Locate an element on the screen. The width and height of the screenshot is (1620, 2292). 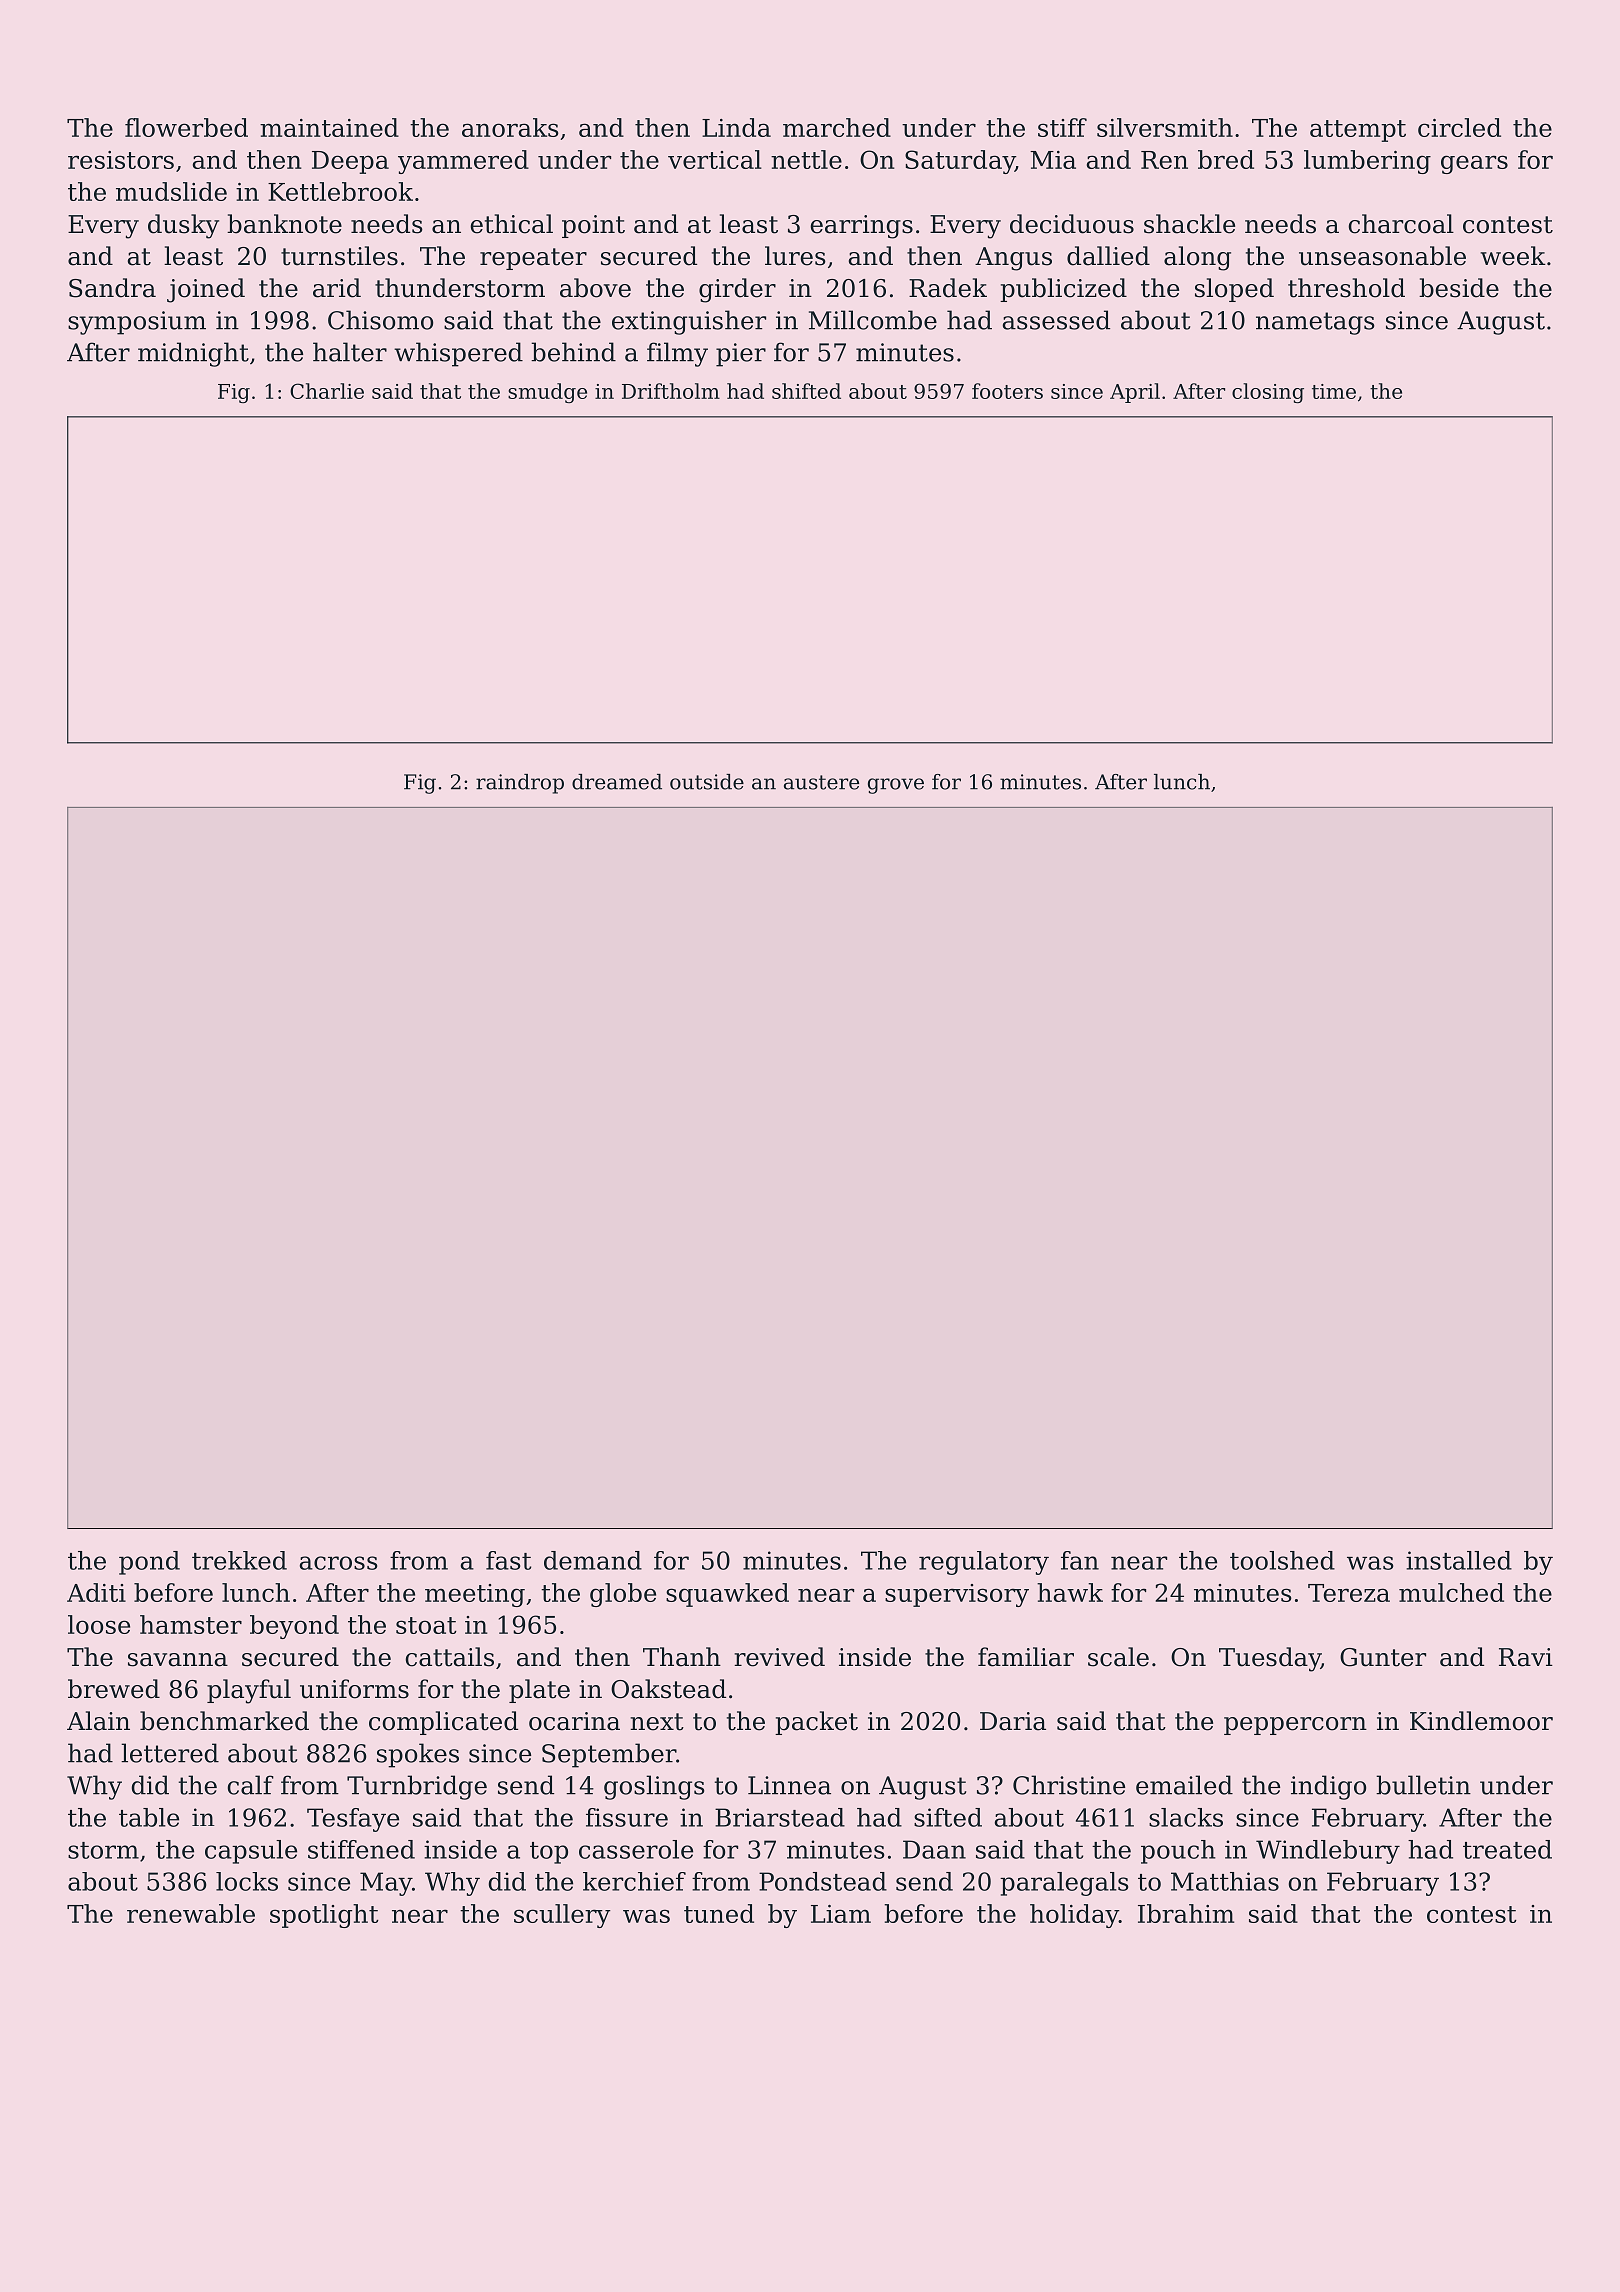
toolshed is located at coordinates (1282, 1560).
